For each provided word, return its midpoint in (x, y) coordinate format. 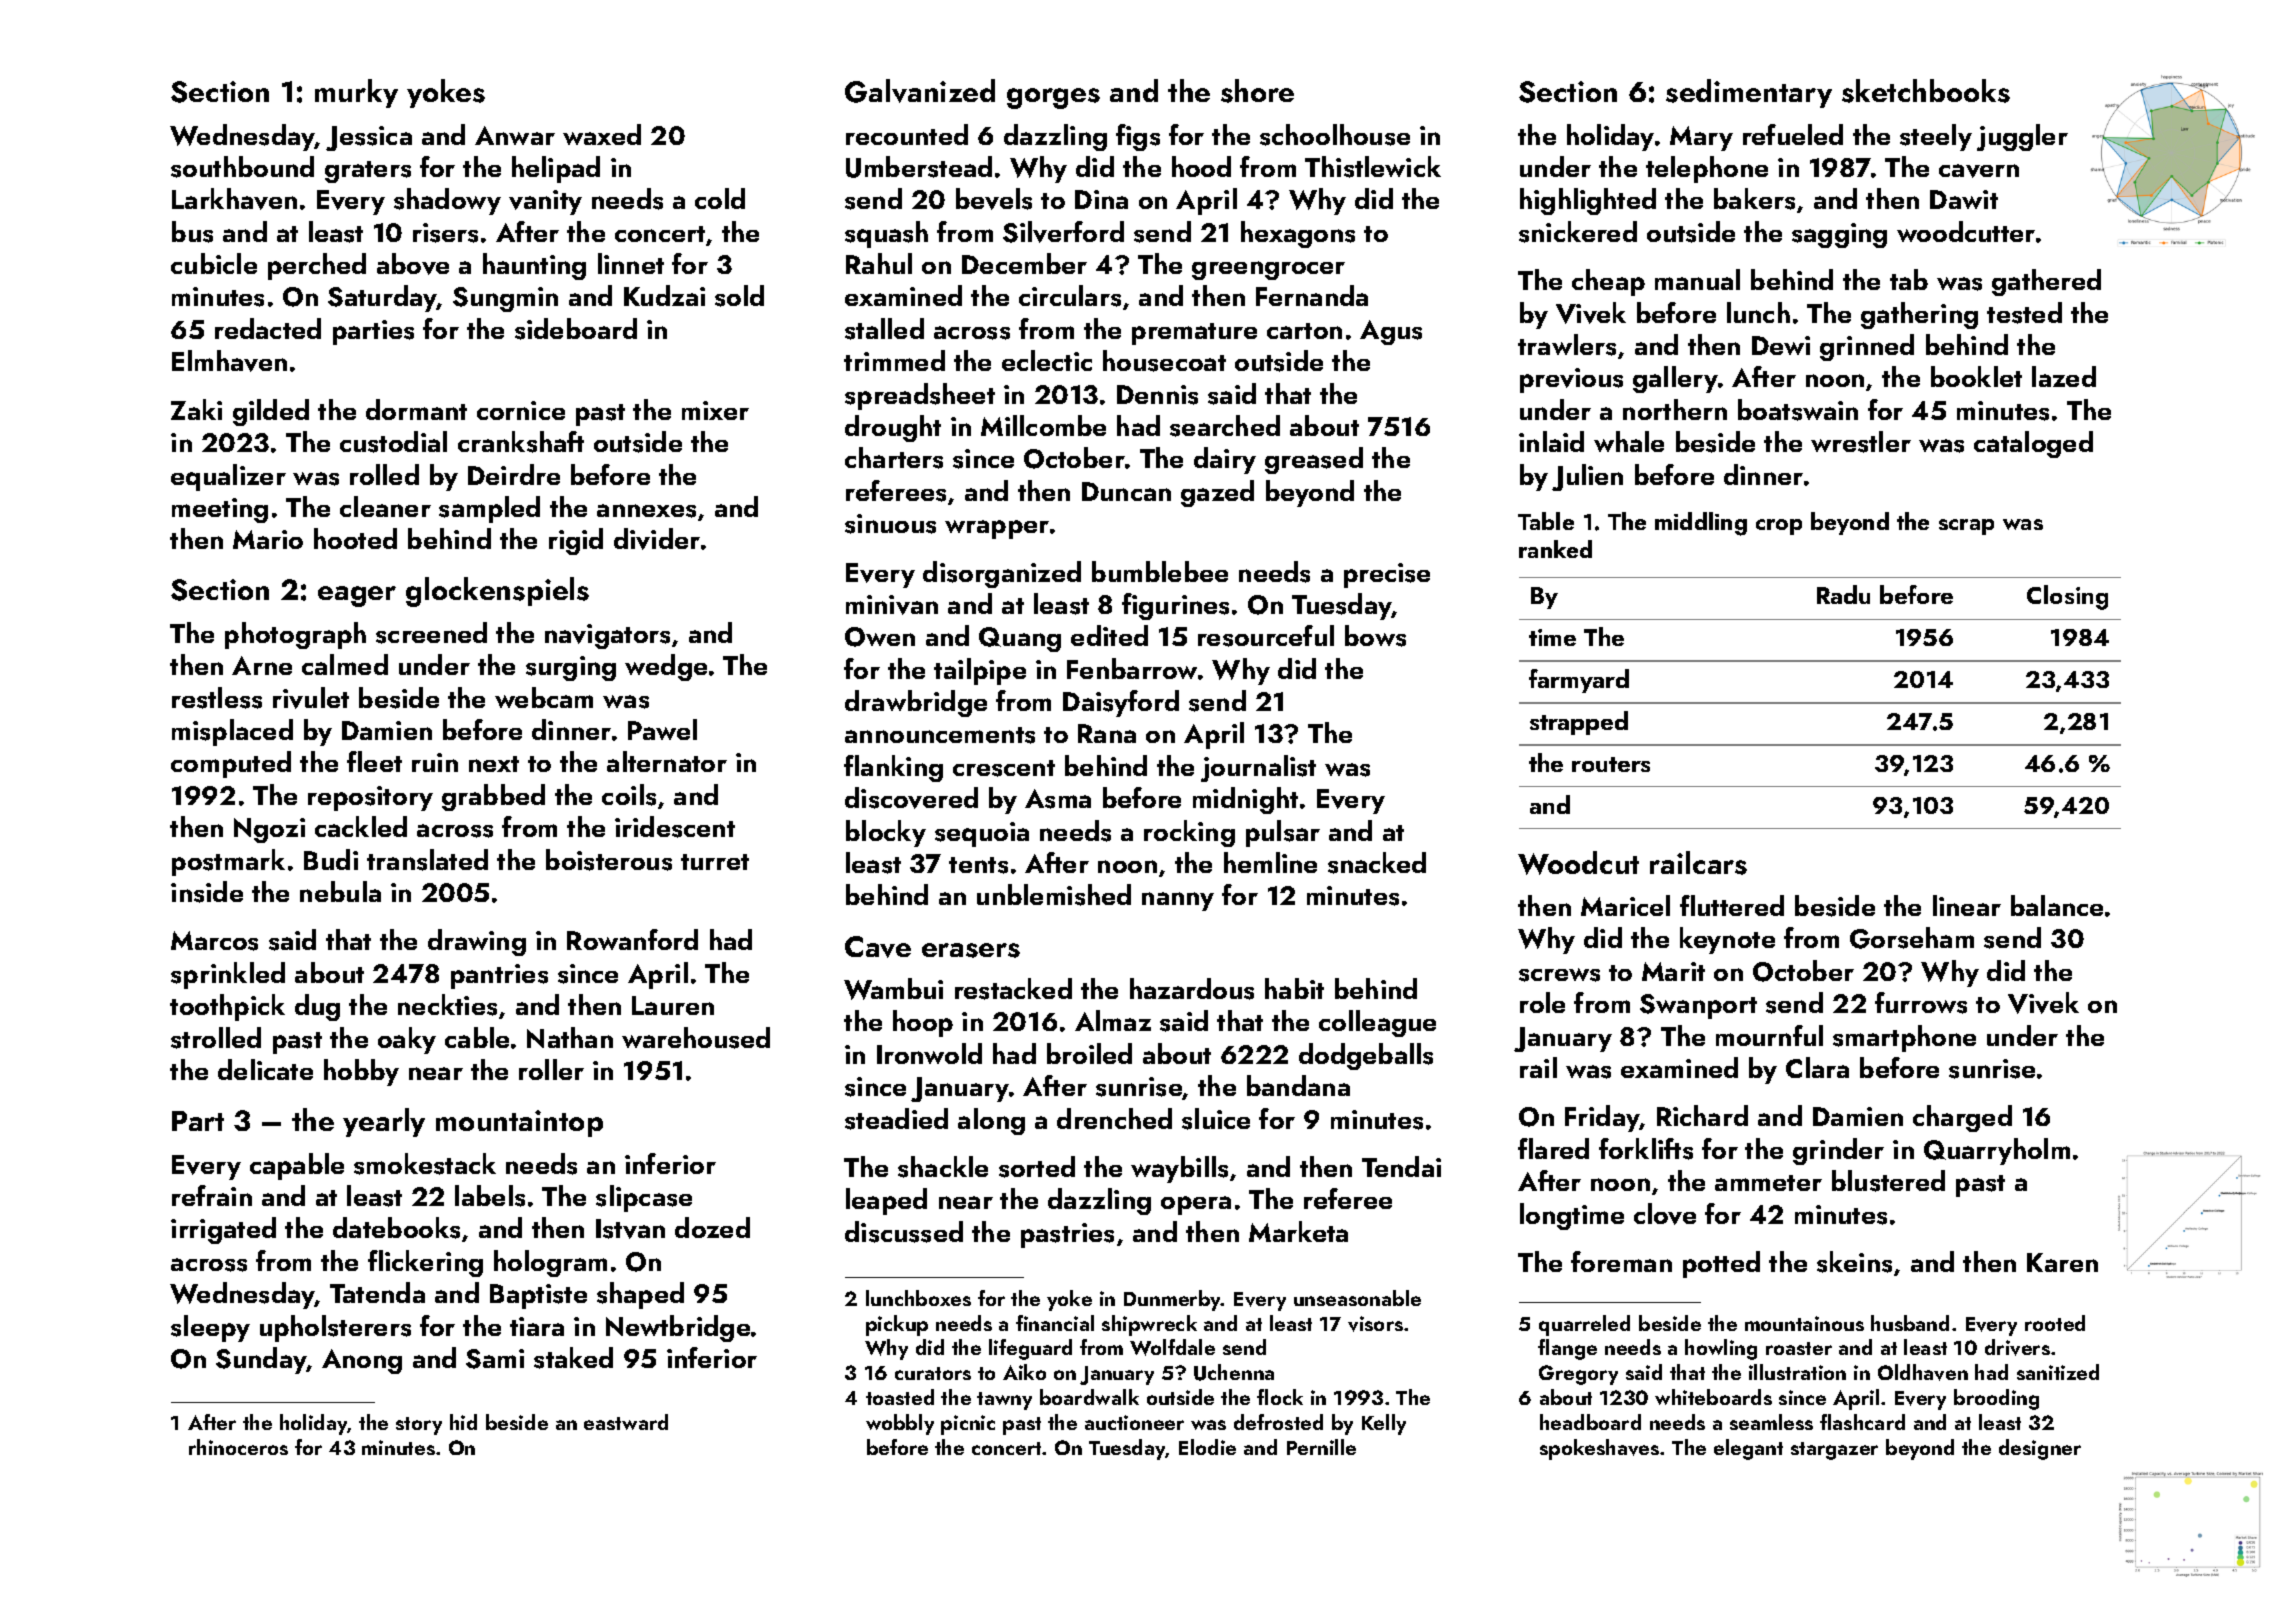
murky (356, 93)
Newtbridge (678, 1328)
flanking (893, 768)
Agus (1391, 332)
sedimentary (1749, 93)
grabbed (493, 797)
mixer (715, 410)
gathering (1919, 315)
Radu (1843, 594)
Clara (1817, 1067)
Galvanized (920, 91)
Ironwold (929, 1053)
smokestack (425, 1164)
